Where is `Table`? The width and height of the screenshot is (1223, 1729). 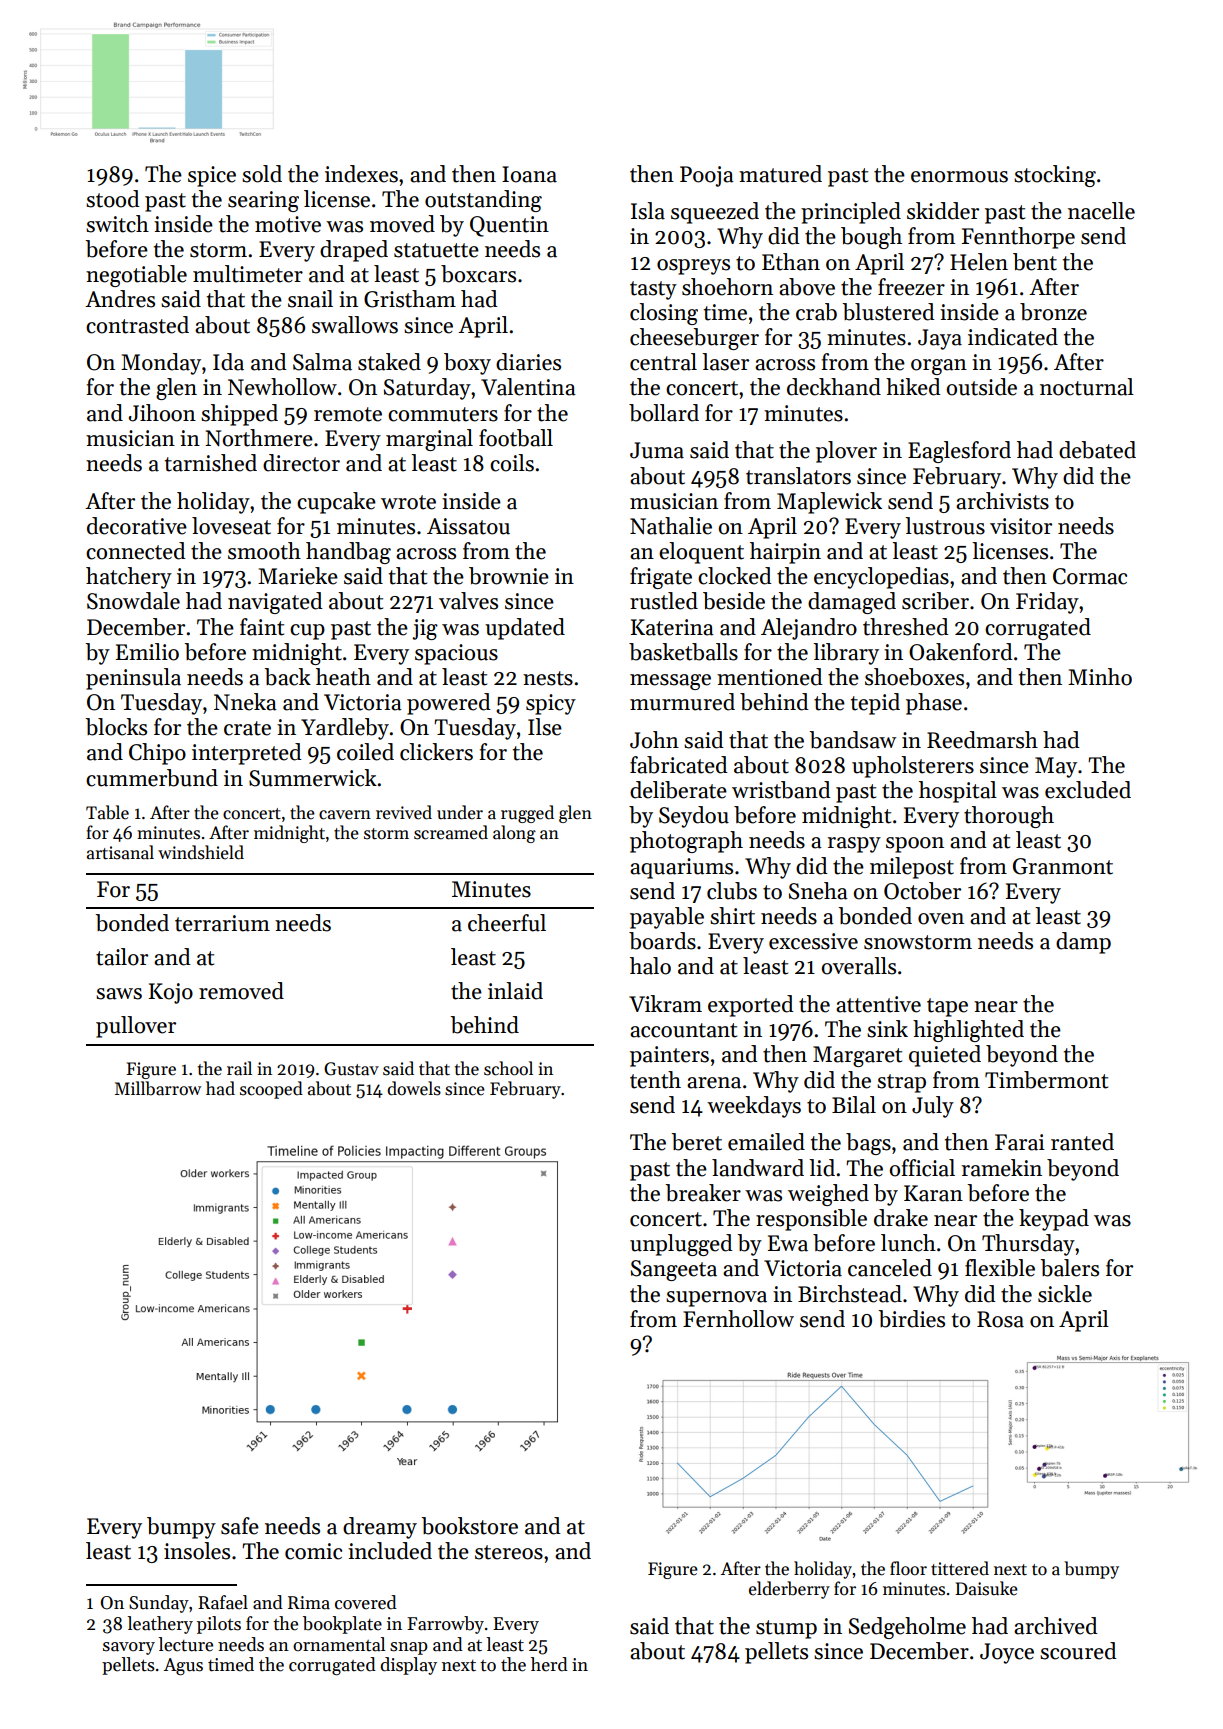
Table is located at coordinates (107, 812).
